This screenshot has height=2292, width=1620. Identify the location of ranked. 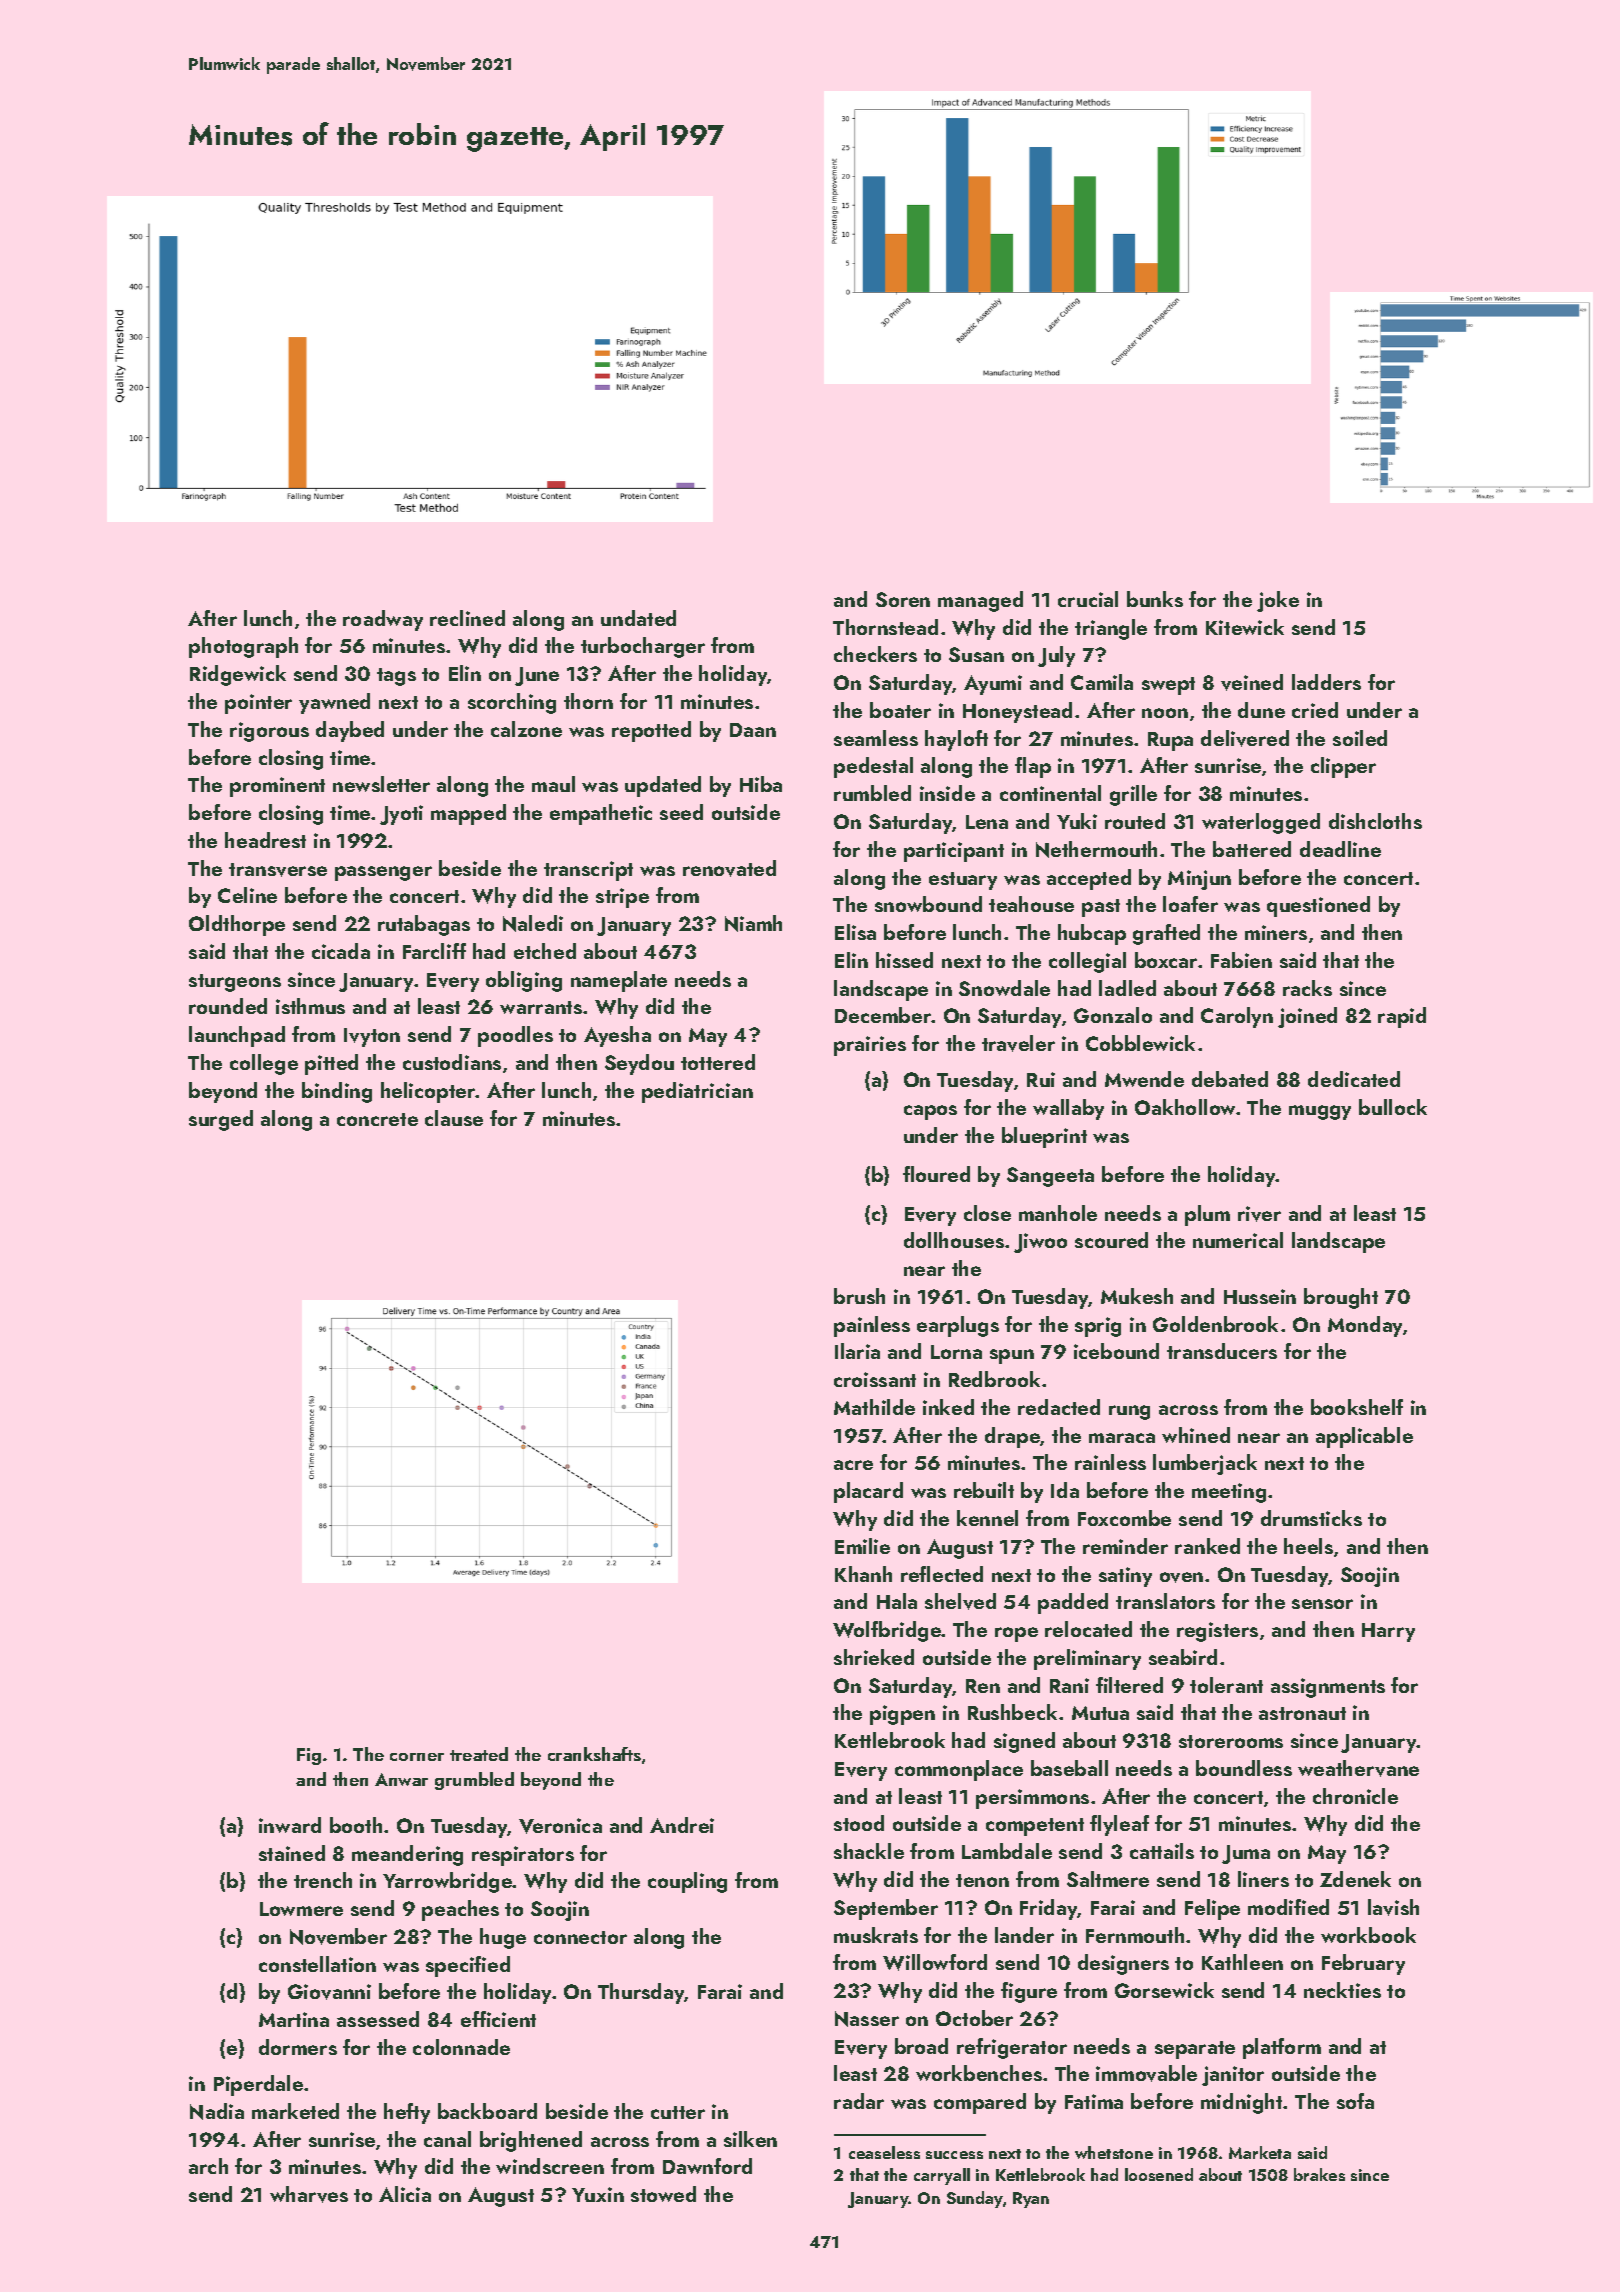
(1207, 1546).
